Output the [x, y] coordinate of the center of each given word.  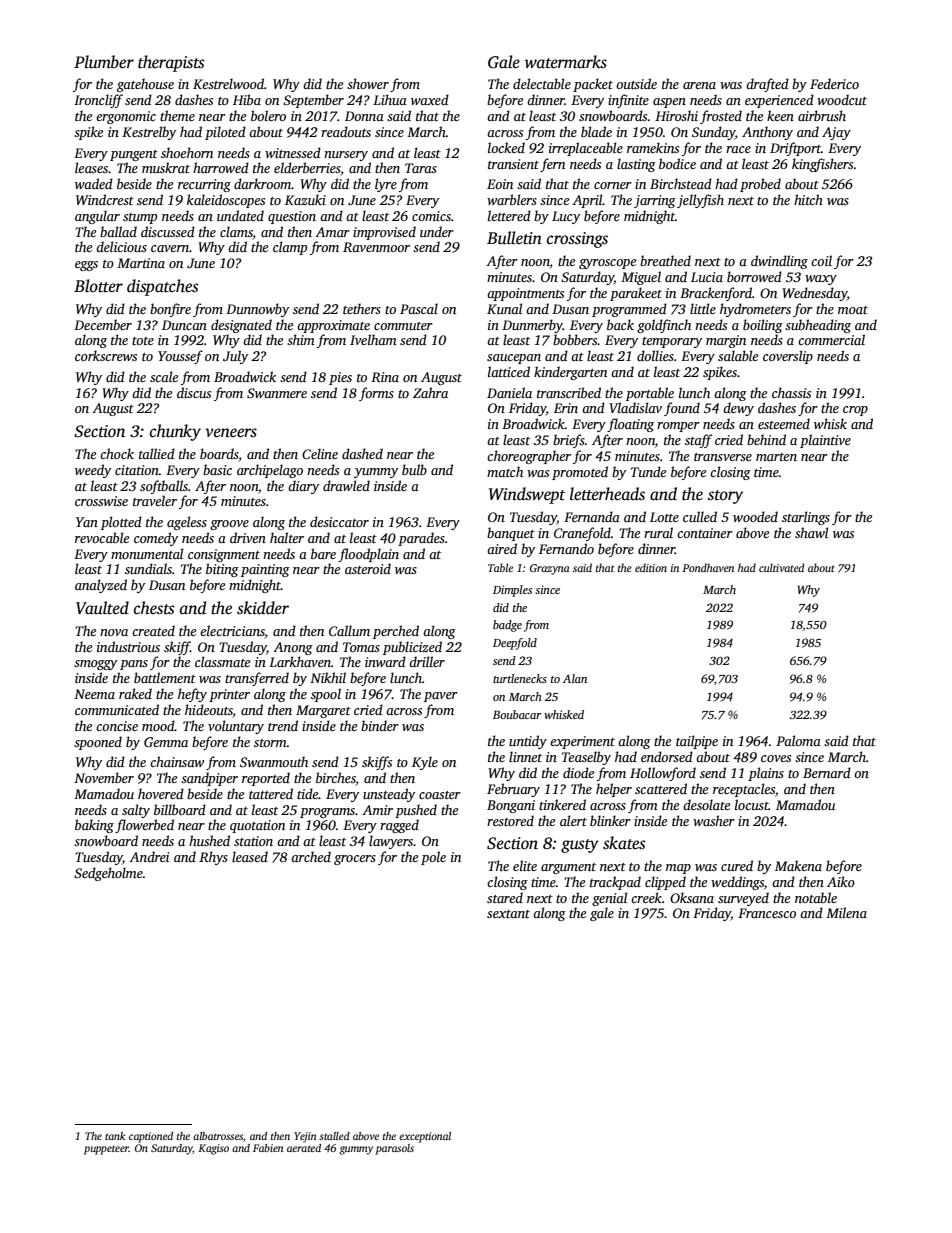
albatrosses [218, 1136]
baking [94, 826]
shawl [811, 532]
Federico [834, 83]
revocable [102, 537]
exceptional [425, 1137]
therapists [171, 63]
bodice [677, 163]
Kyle [425, 763]
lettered [509, 215]
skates [624, 843]
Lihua [390, 99]
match [505, 471]
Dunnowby [257, 310]
